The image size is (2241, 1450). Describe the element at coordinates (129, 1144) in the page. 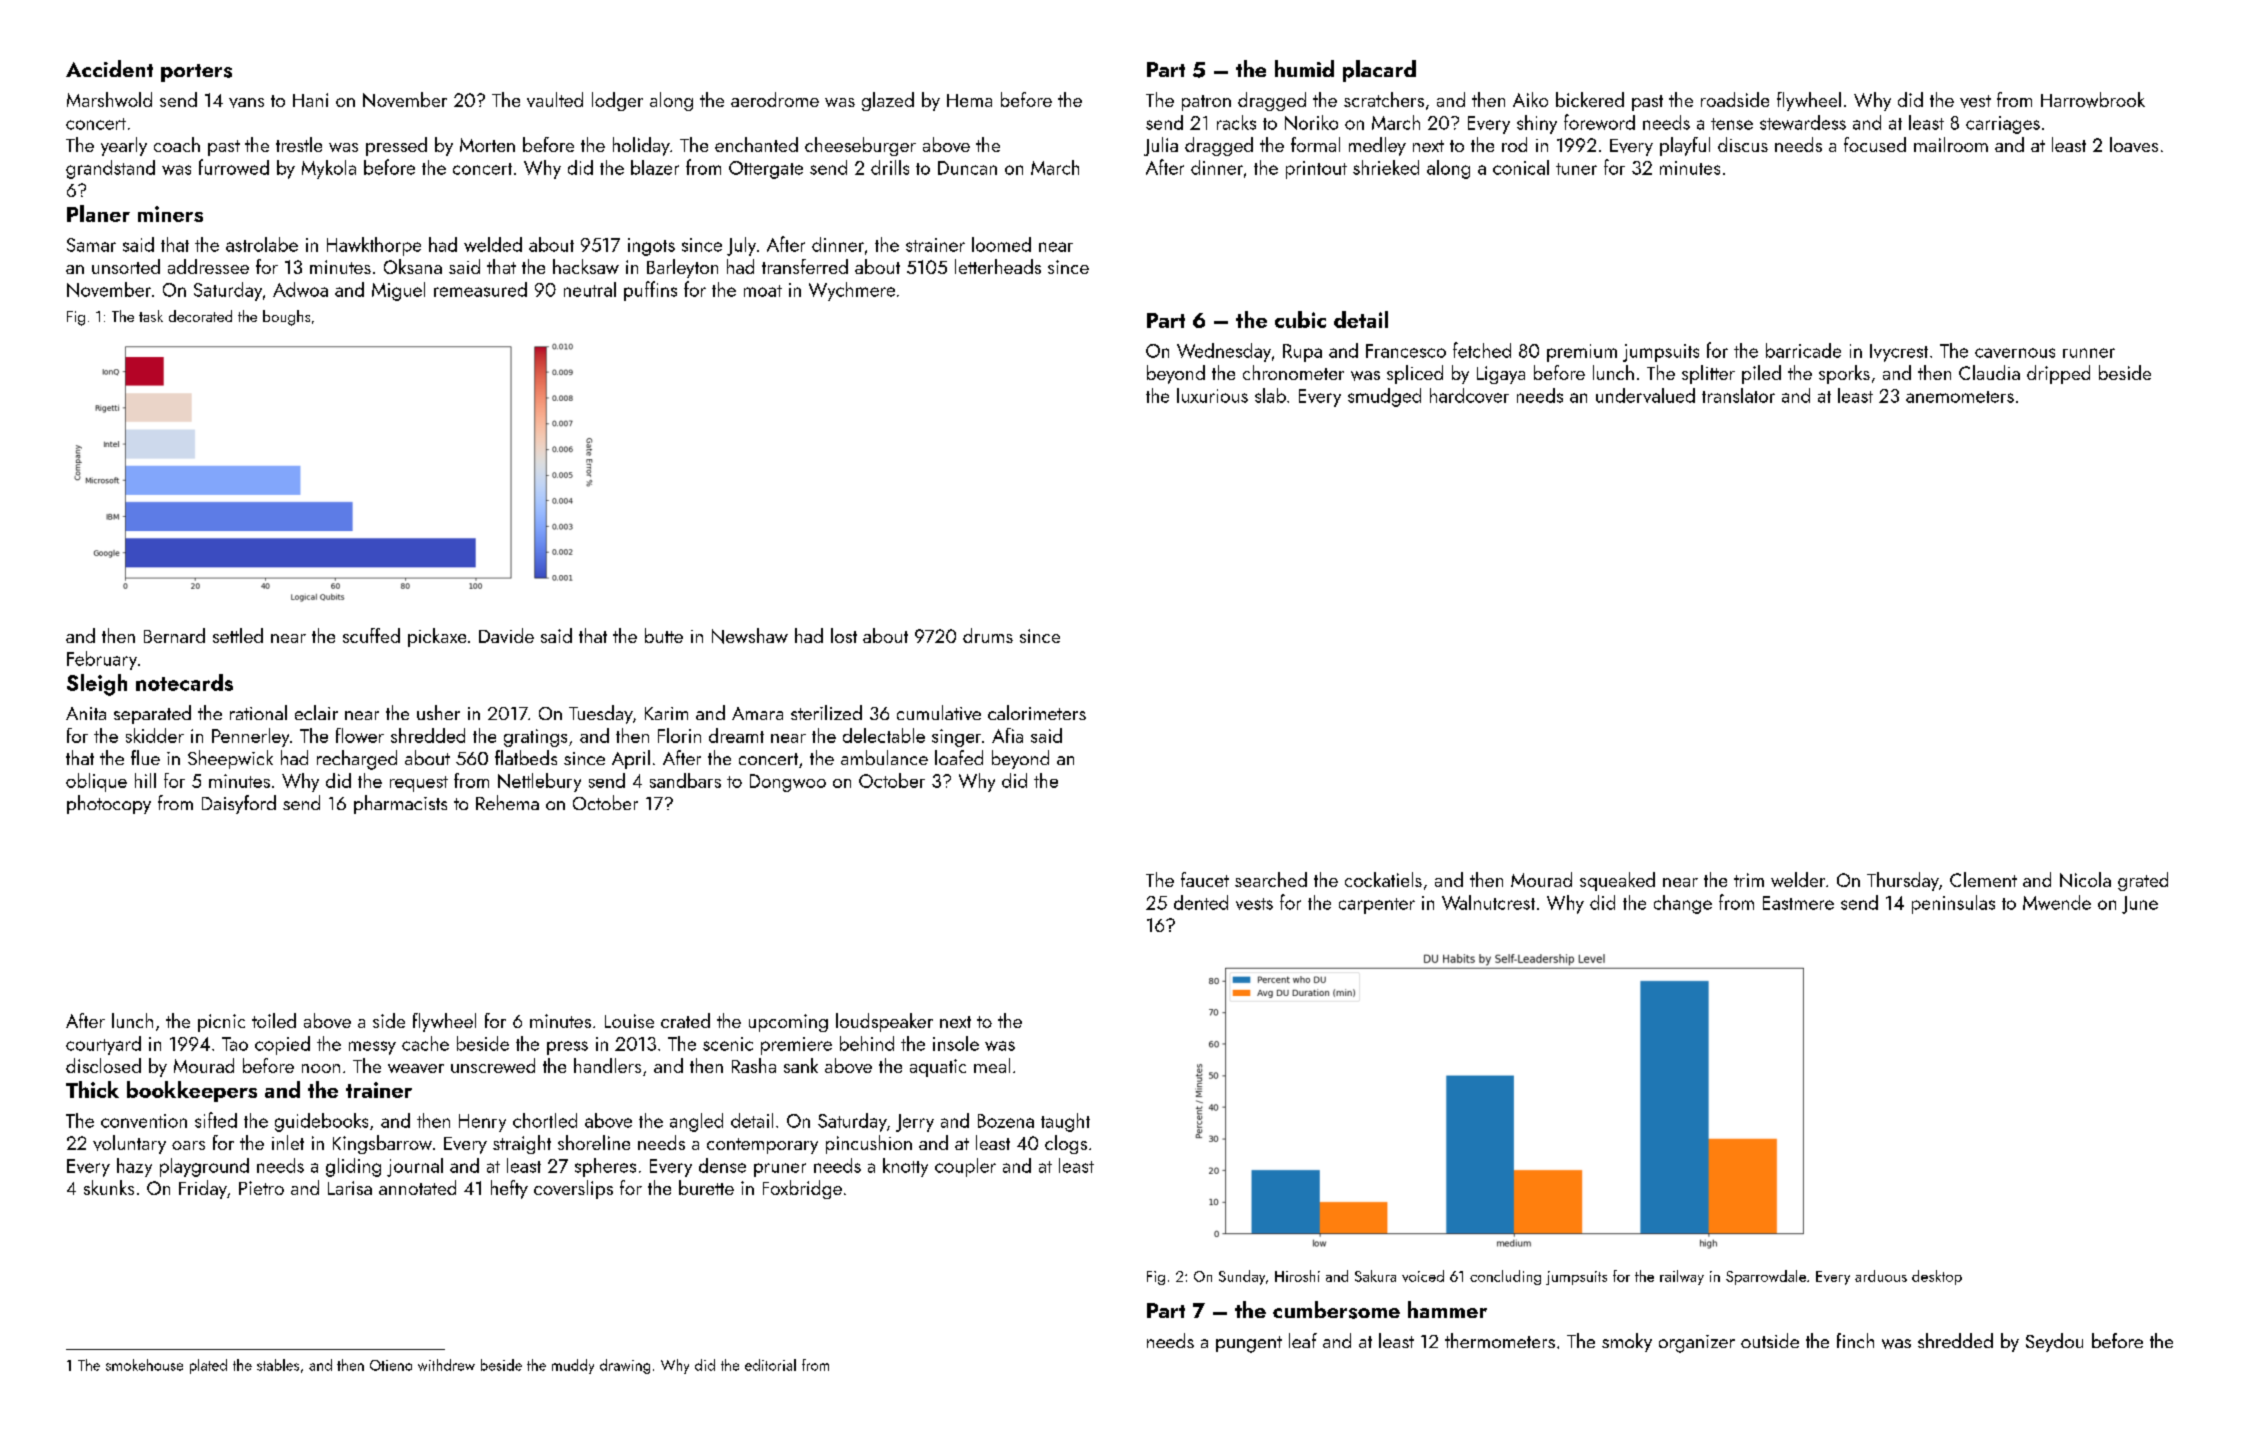

I see `voluntary` at that location.
